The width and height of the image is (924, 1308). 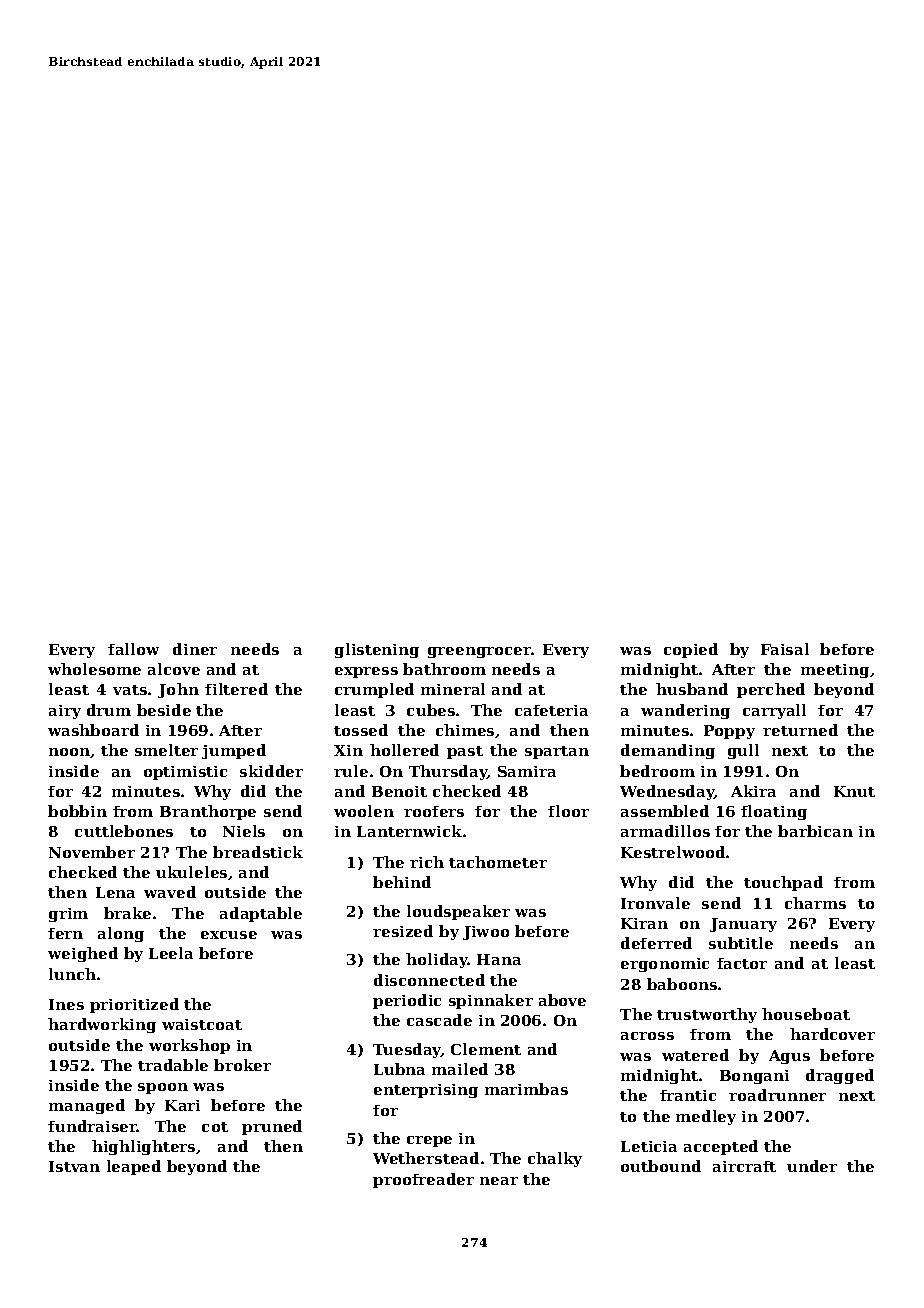 I want to click on Tuesday, so click(x=407, y=1050).
